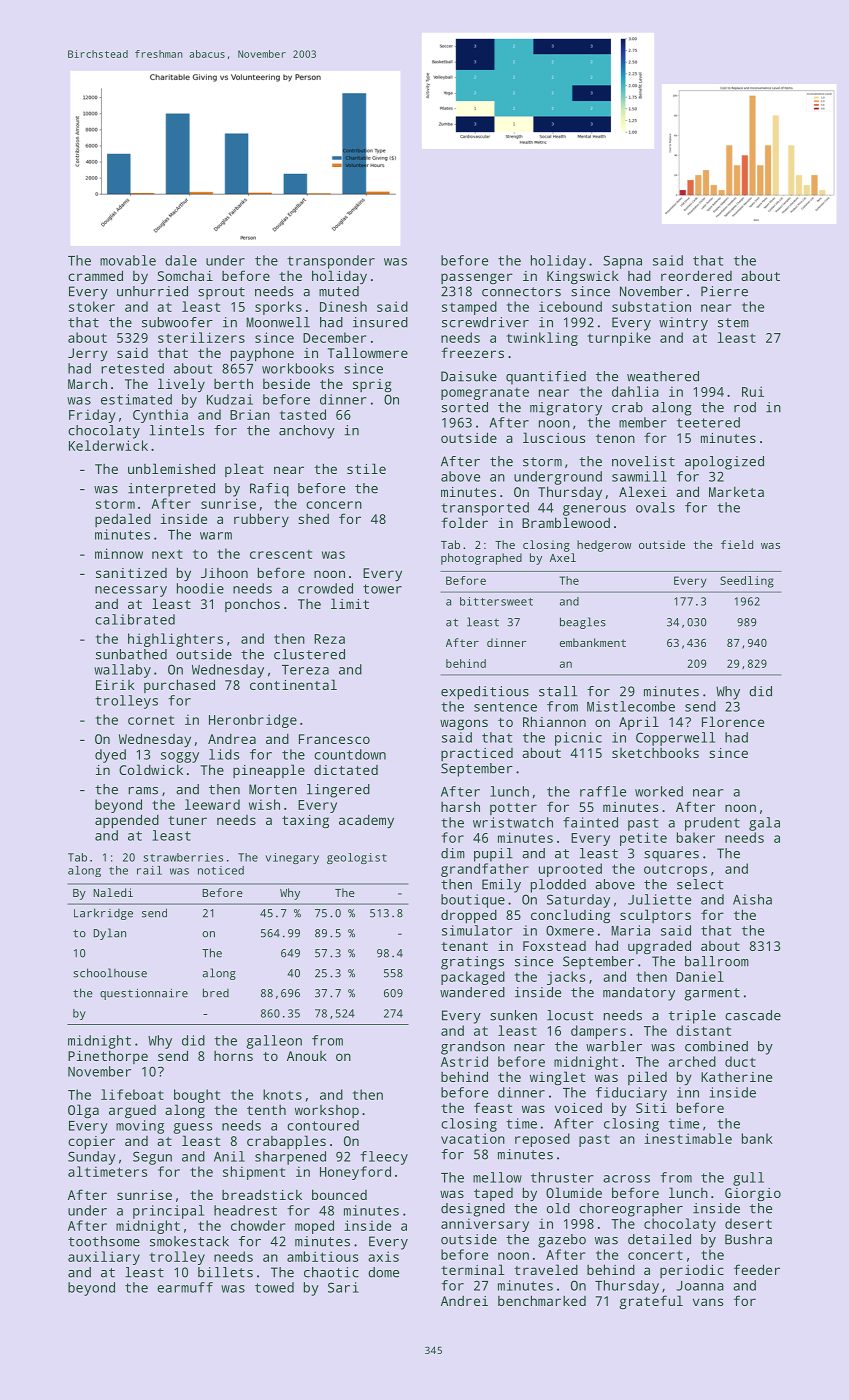  What do you see at coordinates (752, 899) in the screenshot?
I see `Aisha` at bounding box center [752, 899].
